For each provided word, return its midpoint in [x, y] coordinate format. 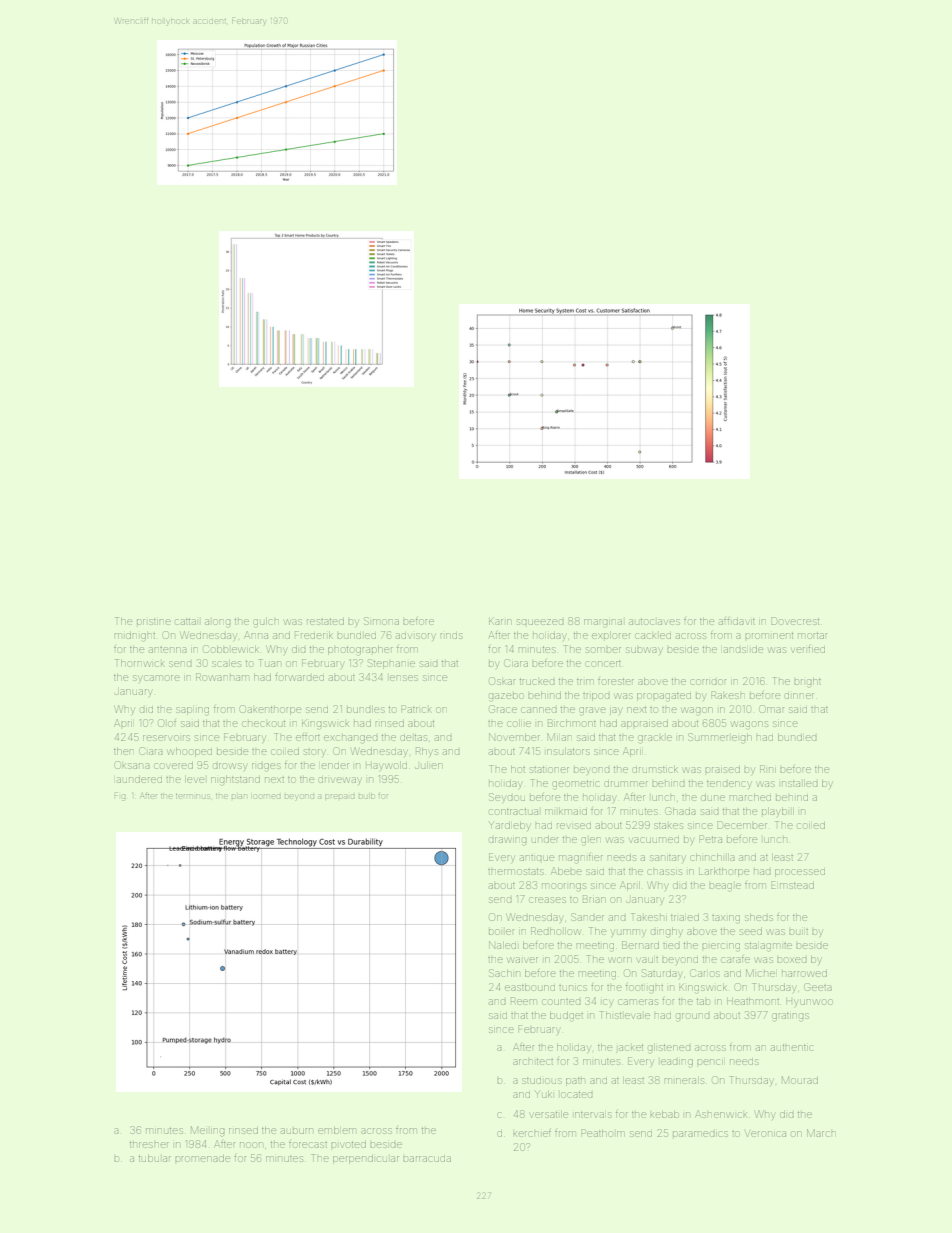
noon [251, 1145]
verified [808, 649]
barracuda [427, 1159]
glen [590, 841]
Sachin [504, 973]
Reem [524, 1001]
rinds [452, 636]
